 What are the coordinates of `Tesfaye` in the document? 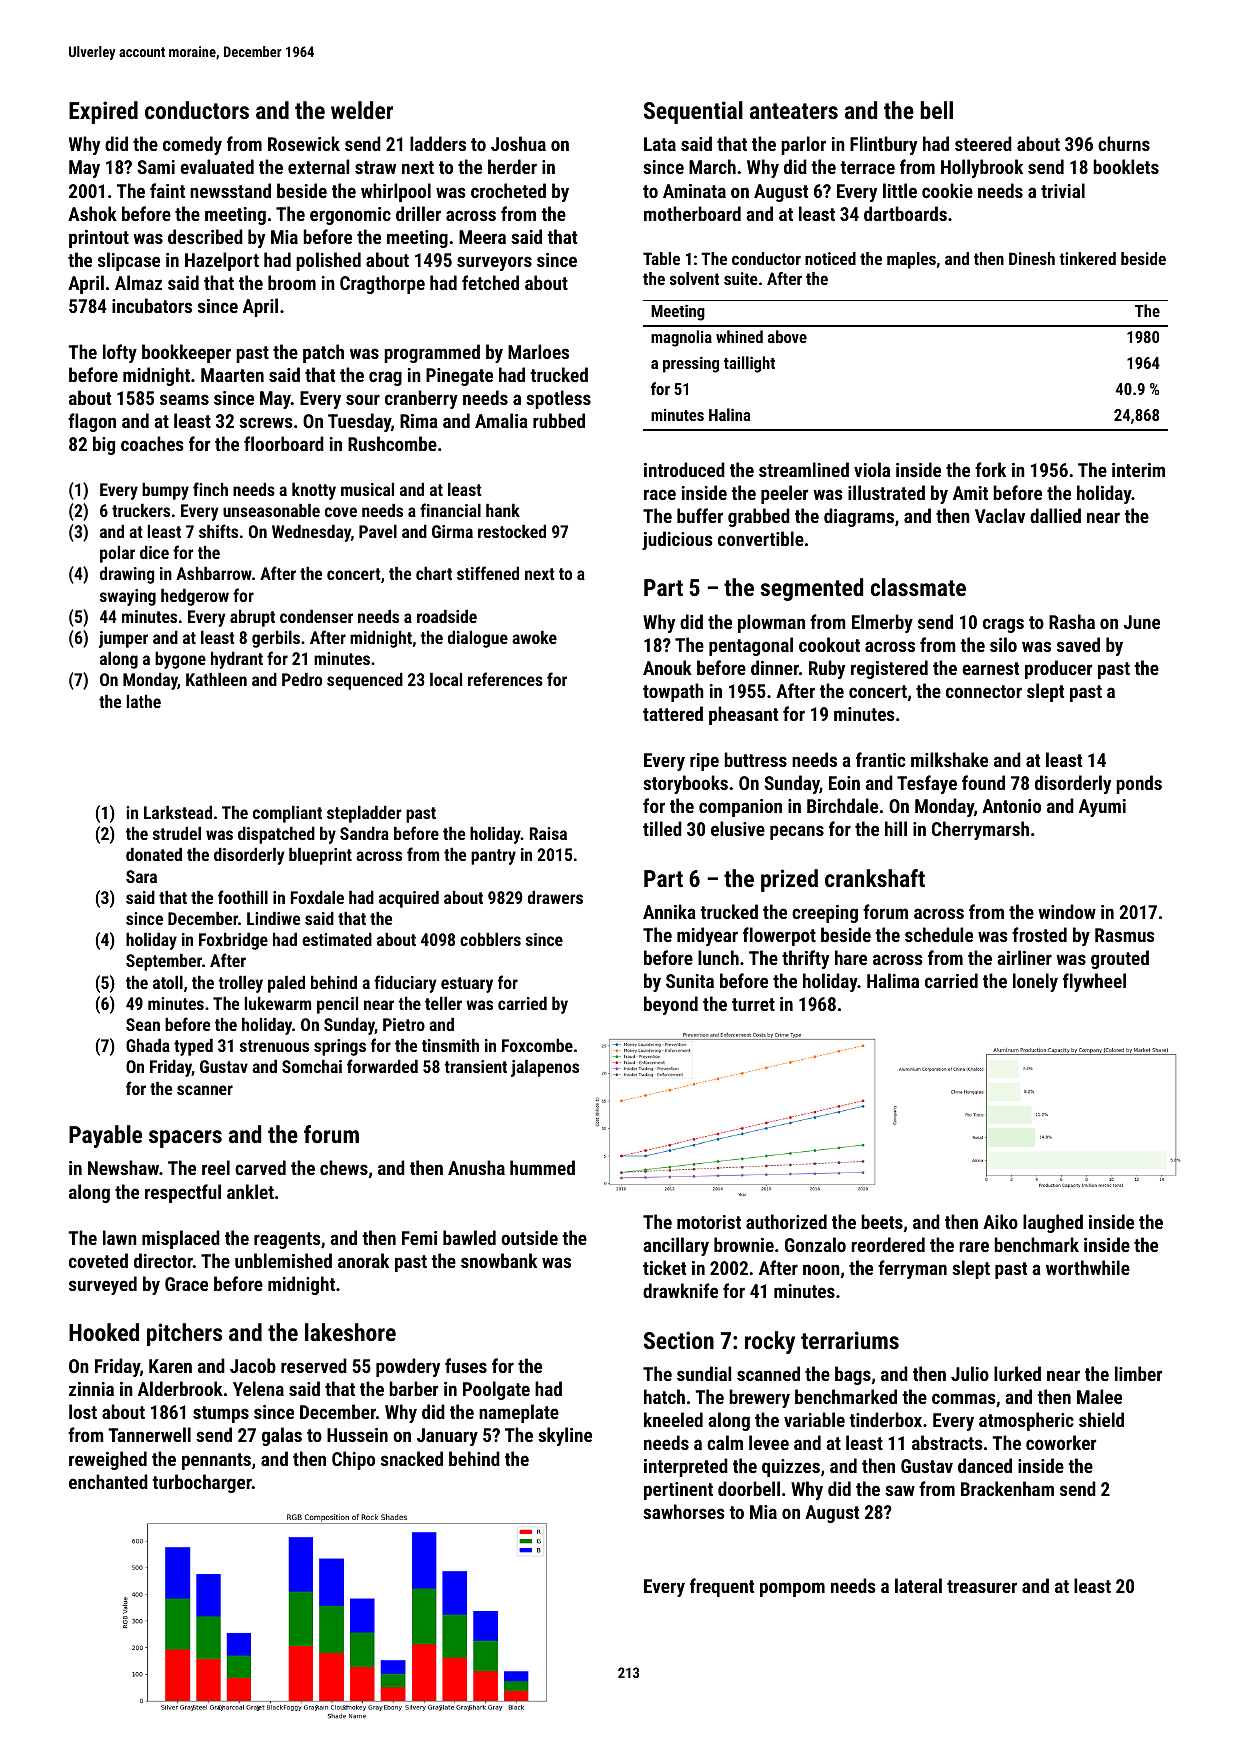 It's located at (927, 784).
